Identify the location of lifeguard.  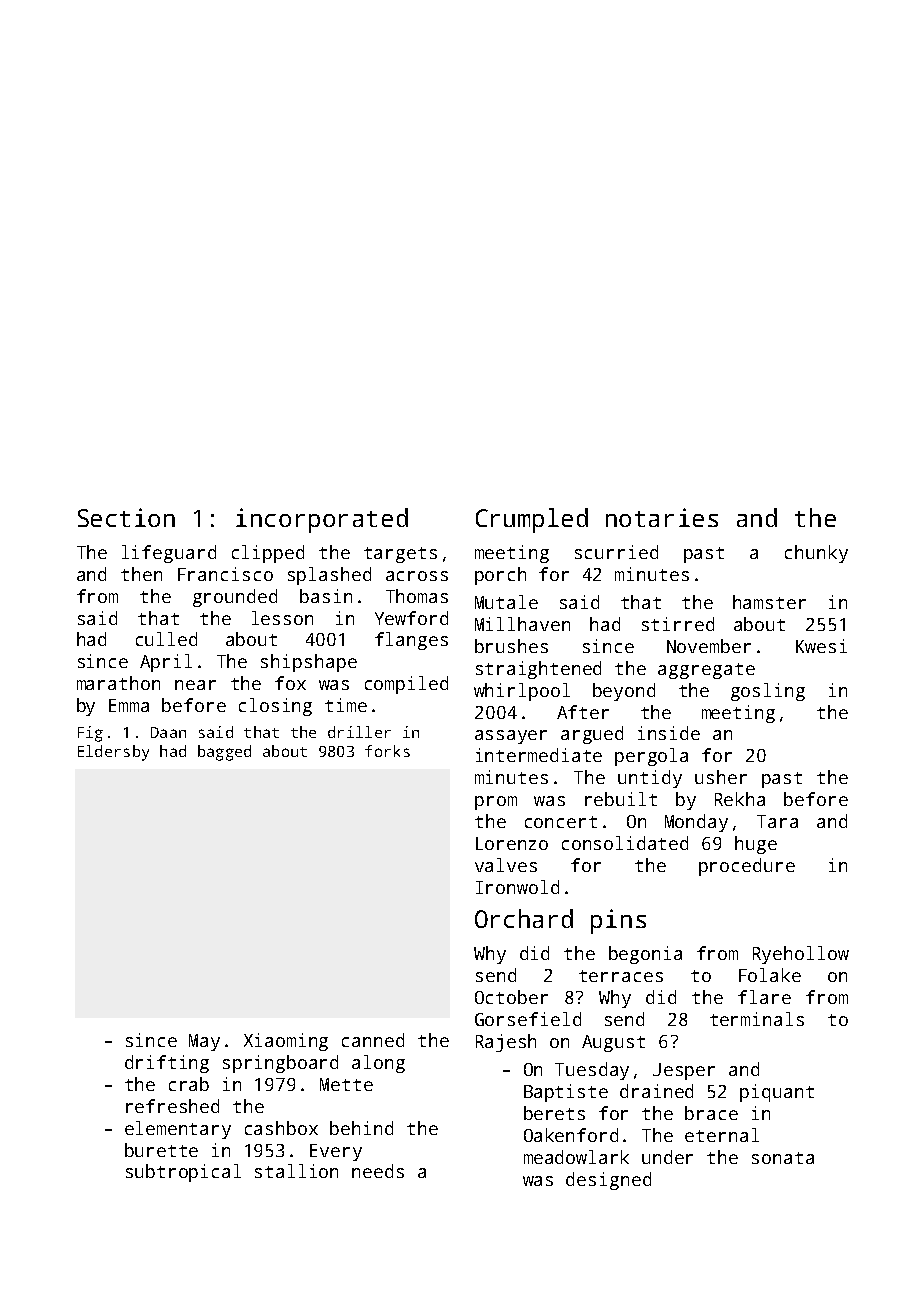
(169, 554).
